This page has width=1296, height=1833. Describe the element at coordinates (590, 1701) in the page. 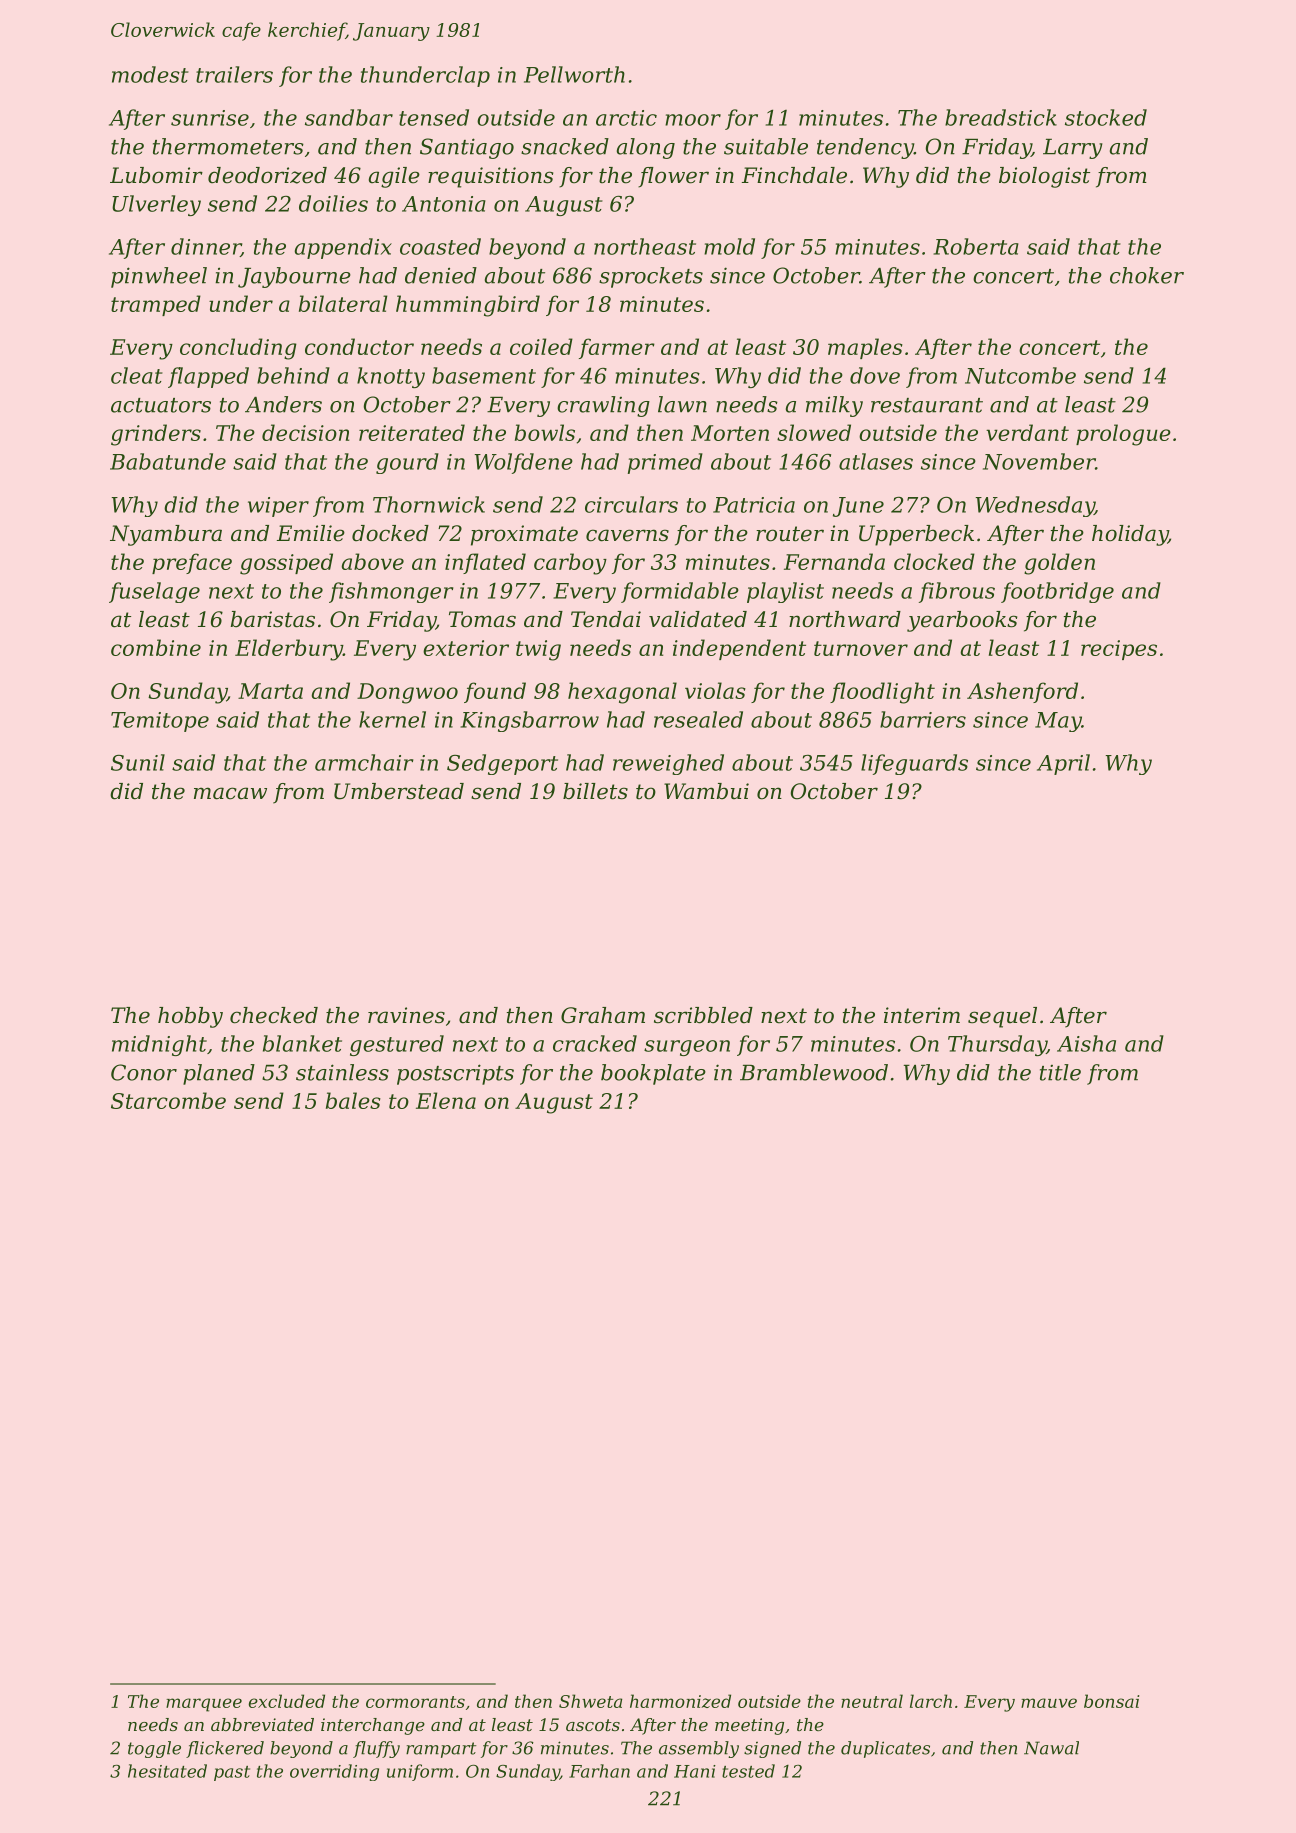

I see `Shweta` at that location.
